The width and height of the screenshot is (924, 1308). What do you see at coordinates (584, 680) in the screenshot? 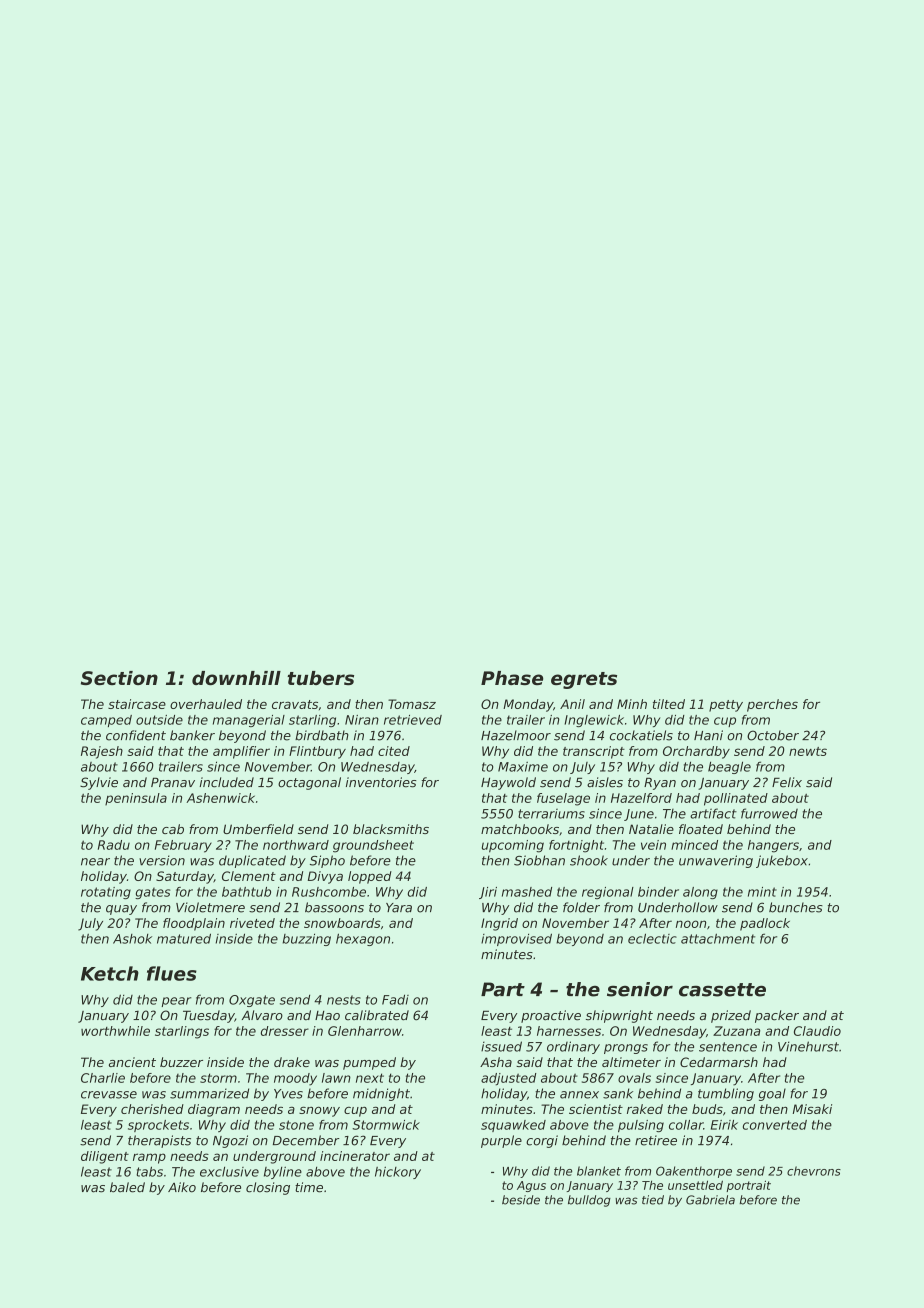
I see `egrets` at bounding box center [584, 680].
